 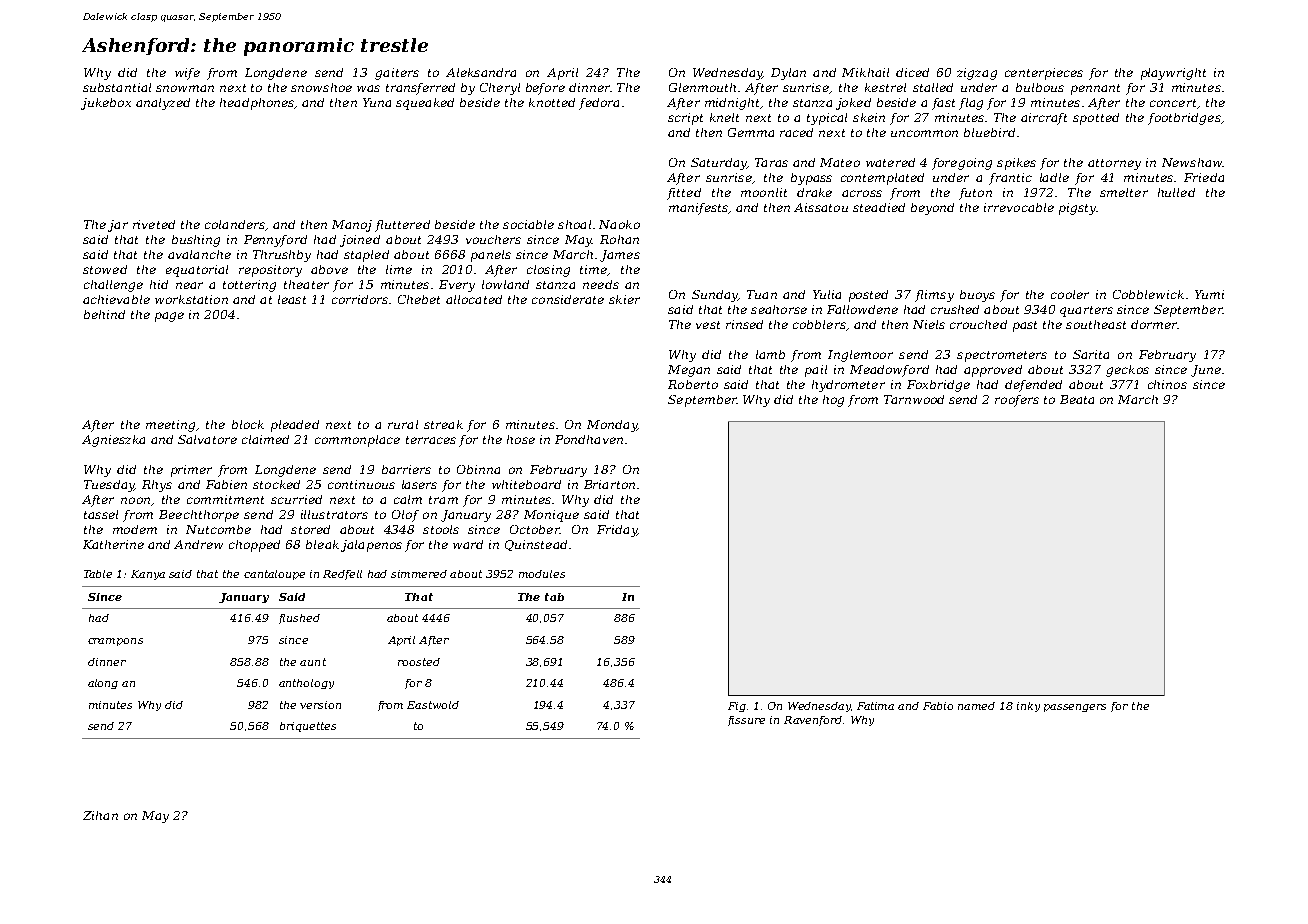 I want to click on hog, so click(x=833, y=401).
